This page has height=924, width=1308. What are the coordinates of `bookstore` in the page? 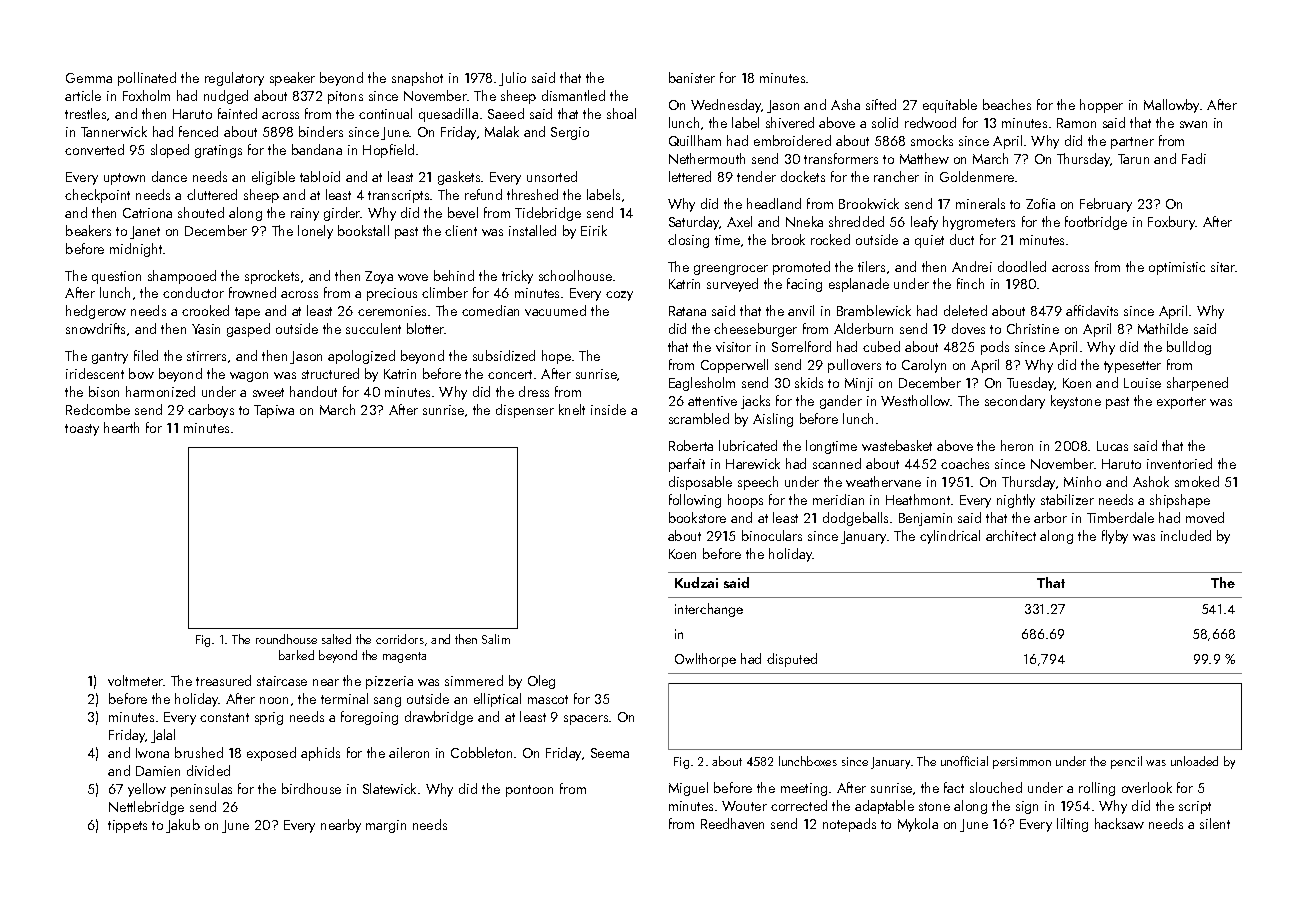 It's located at (697, 517).
